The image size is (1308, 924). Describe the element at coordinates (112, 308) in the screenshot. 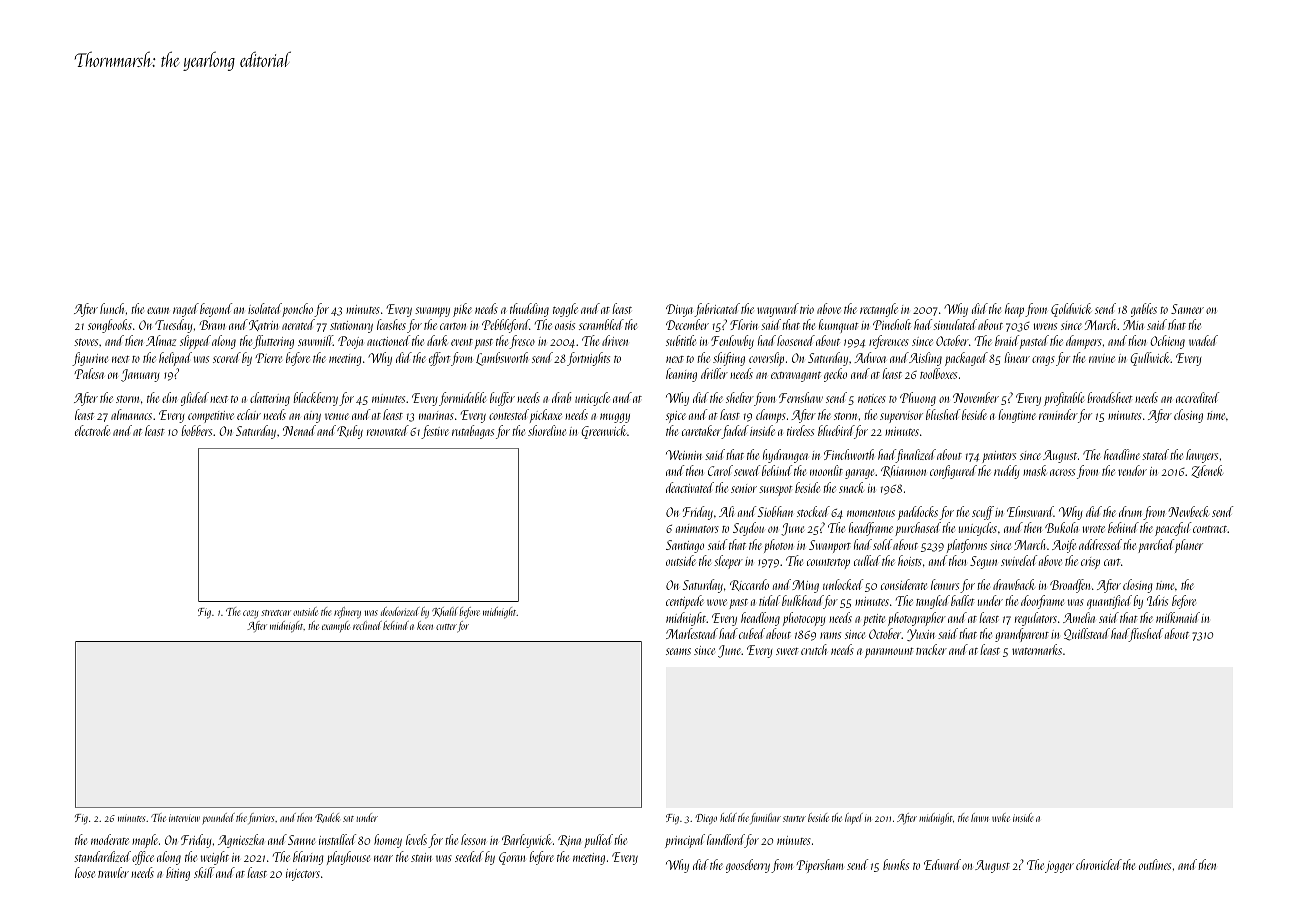

I see `lunch` at that location.
